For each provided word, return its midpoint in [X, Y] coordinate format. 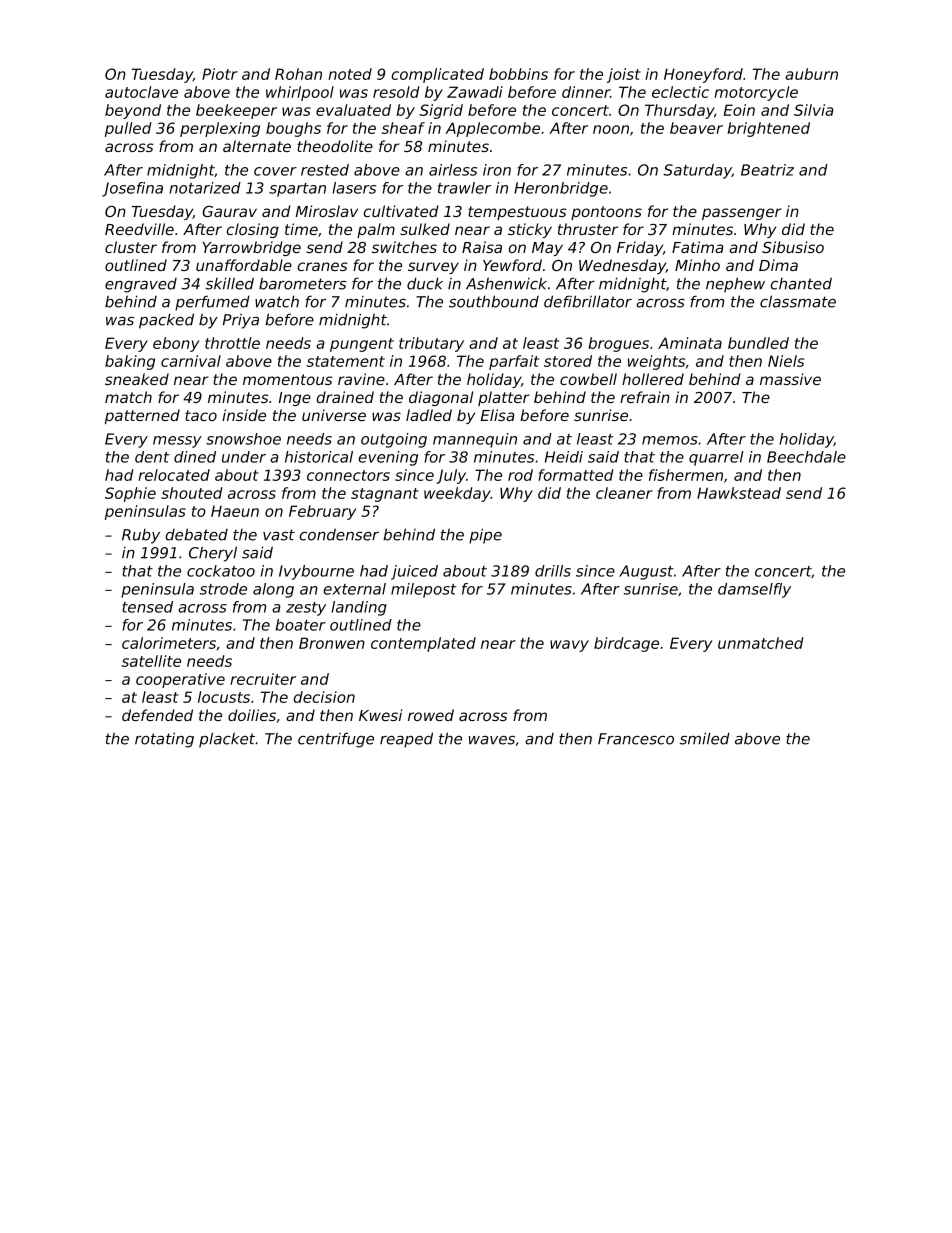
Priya [241, 321]
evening [388, 458]
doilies [252, 715]
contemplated [423, 644]
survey [433, 268]
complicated [437, 75]
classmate [798, 301]
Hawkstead [739, 493]
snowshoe [243, 439]
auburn [811, 74]
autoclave [141, 92]
